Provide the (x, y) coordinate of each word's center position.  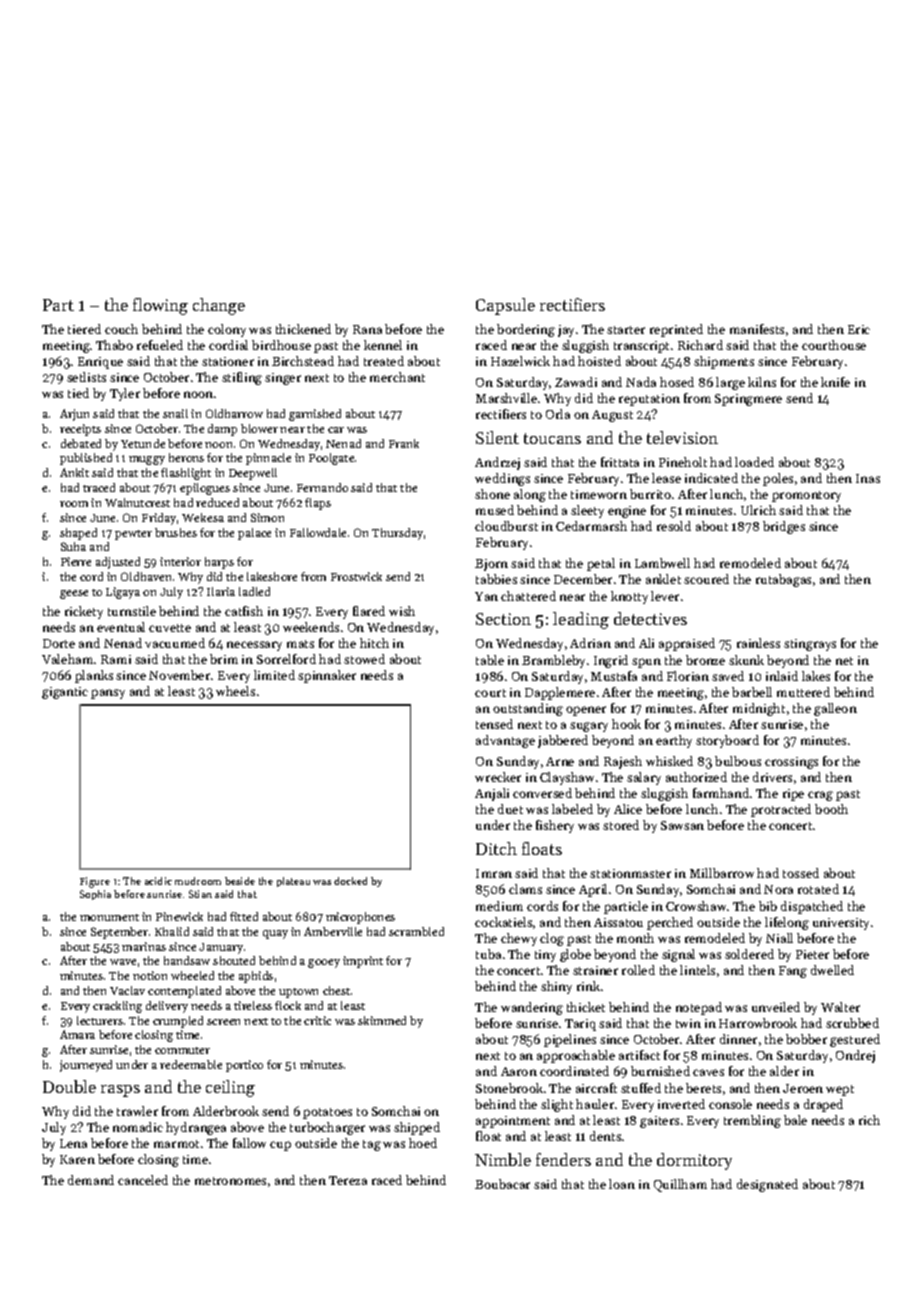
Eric (859, 329)
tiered (84, 329)
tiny (545, 956)
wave (123, 962)
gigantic (65, 693)
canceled (143, 1180)
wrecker (498, 777)
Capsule (505, 306)
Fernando (322, 487)
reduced (217, 502)
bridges (784, 527)
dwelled (832, 970)
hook (626, 724)
